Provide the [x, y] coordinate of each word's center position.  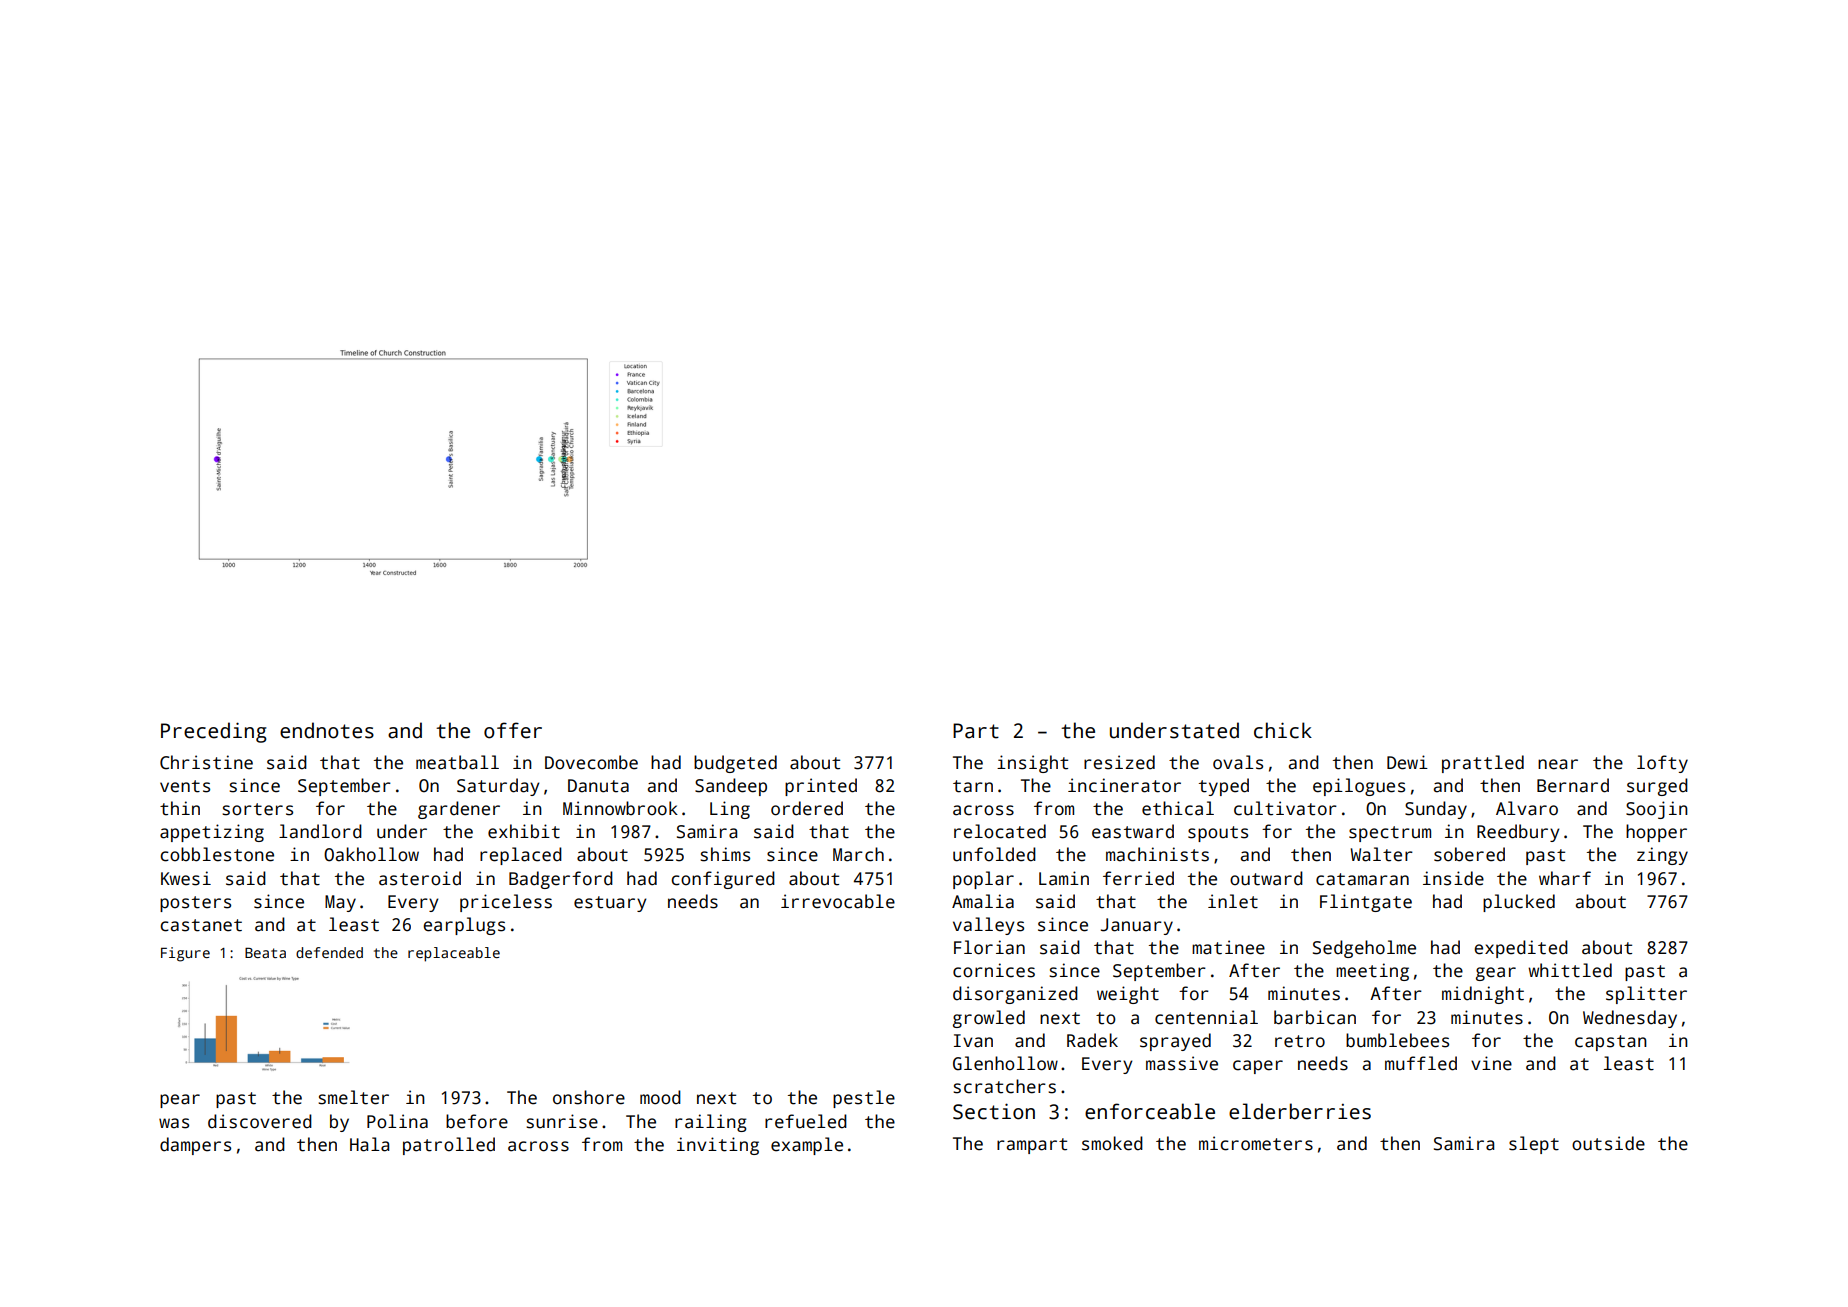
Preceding [214, 732]
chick [1283, 730]
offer [513, 730]
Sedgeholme [1364, 949]
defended [329, 952]
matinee [1228, 947]
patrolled [449, 1146]
